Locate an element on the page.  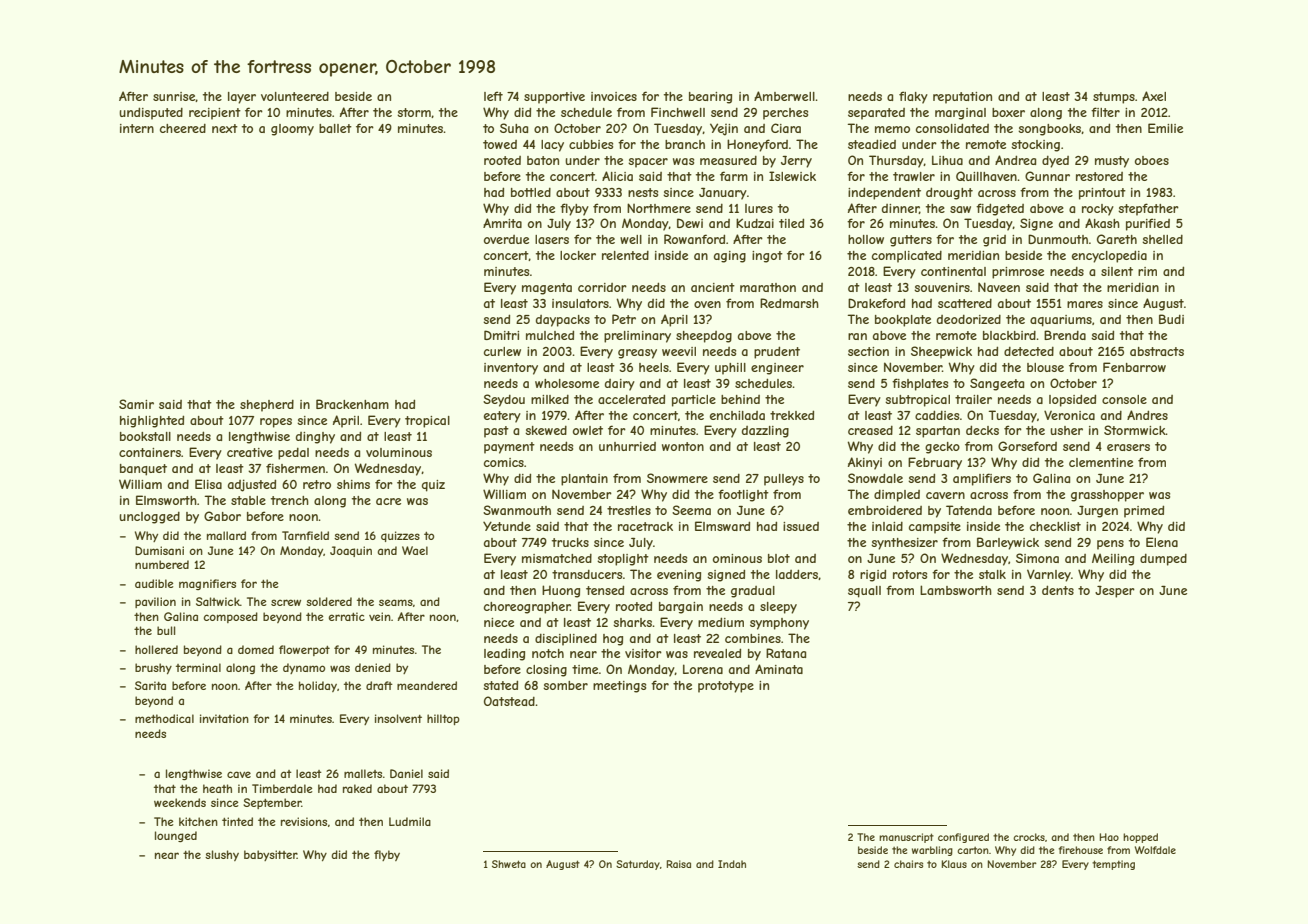
Saltwick is located at coordinates (218, 601).
